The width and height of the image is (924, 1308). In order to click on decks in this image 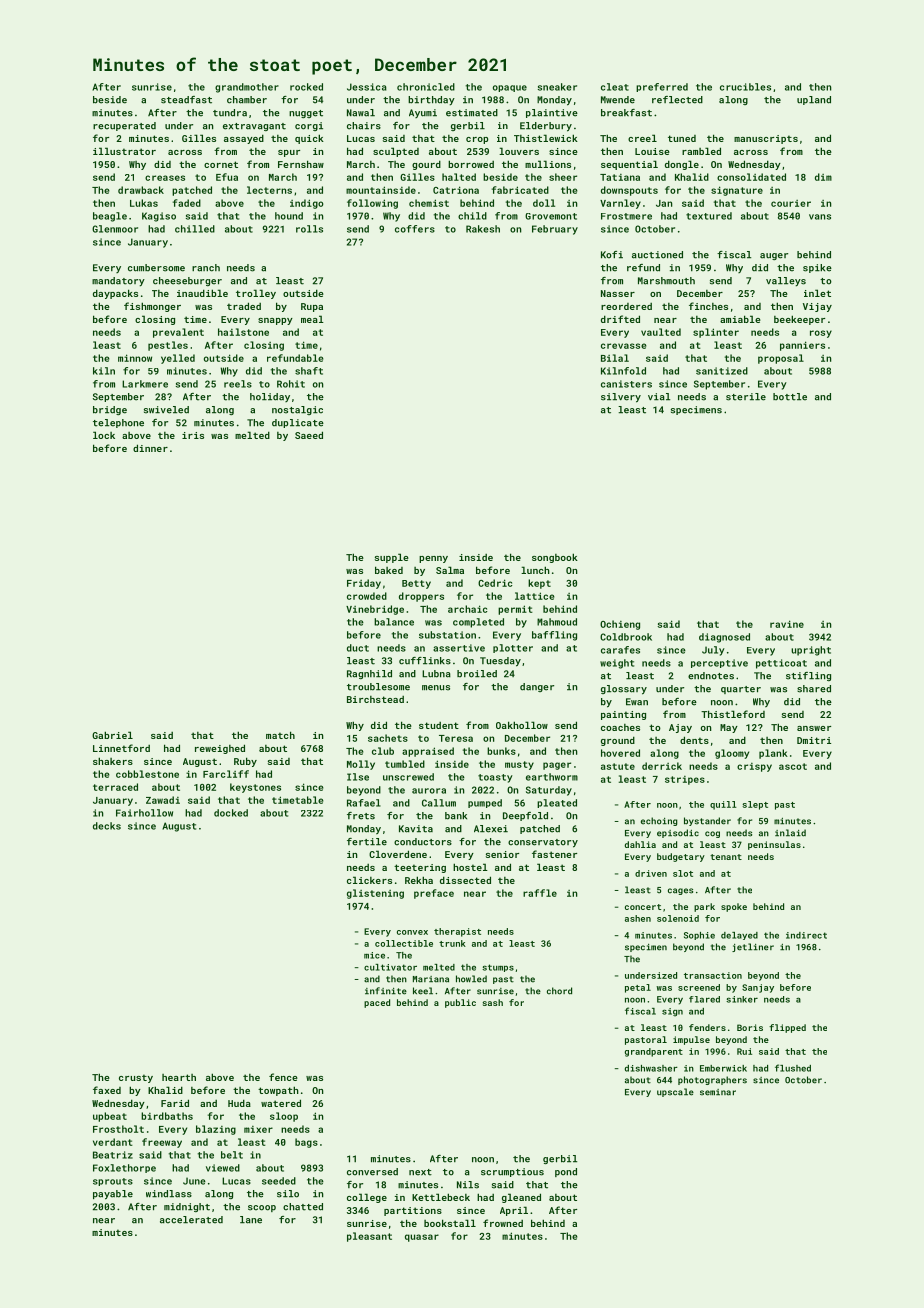, I will do `click(107, 826)`.
